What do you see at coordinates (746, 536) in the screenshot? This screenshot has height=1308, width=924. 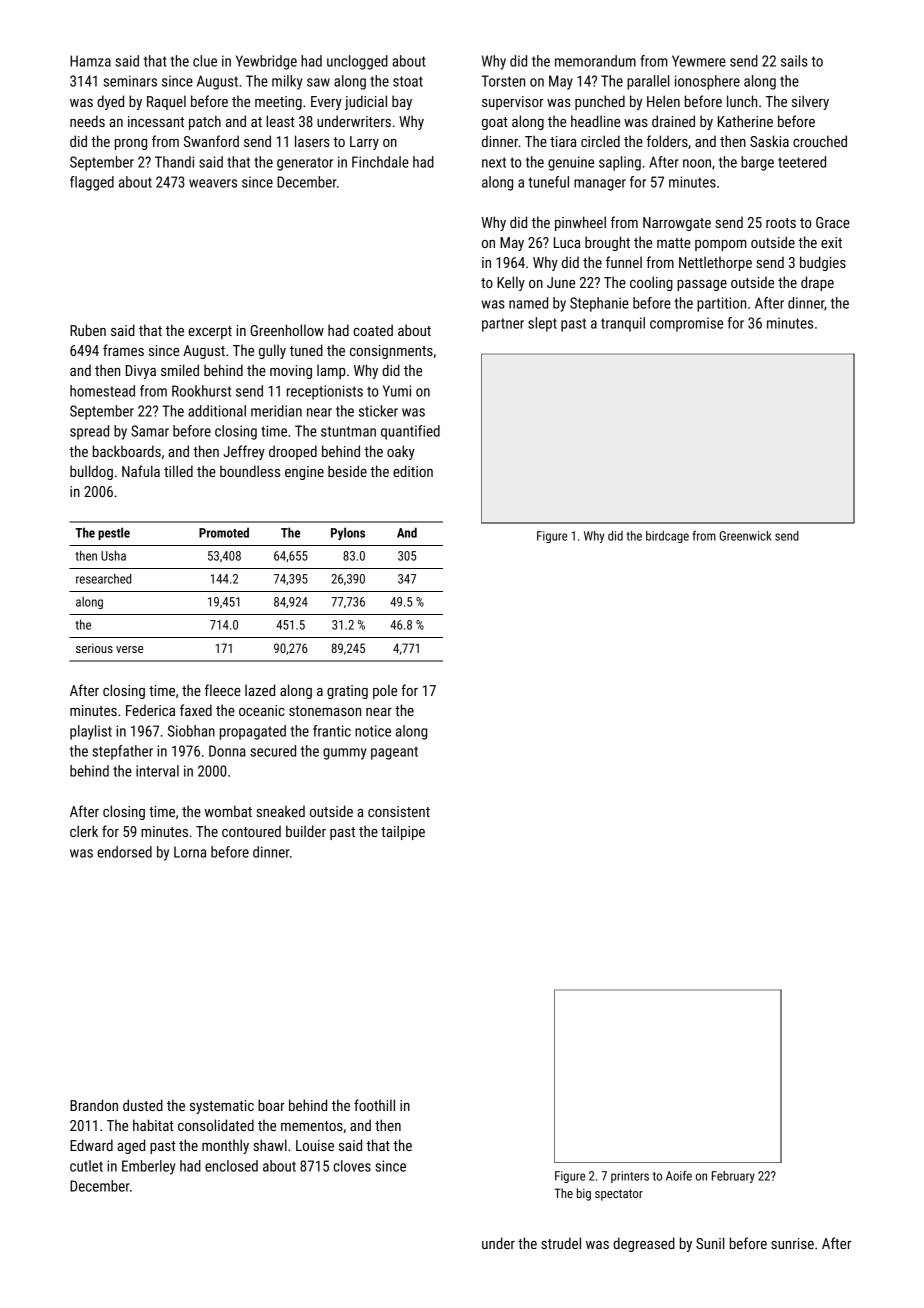 I see `Greenwick` at bounding box center [746, 536].
